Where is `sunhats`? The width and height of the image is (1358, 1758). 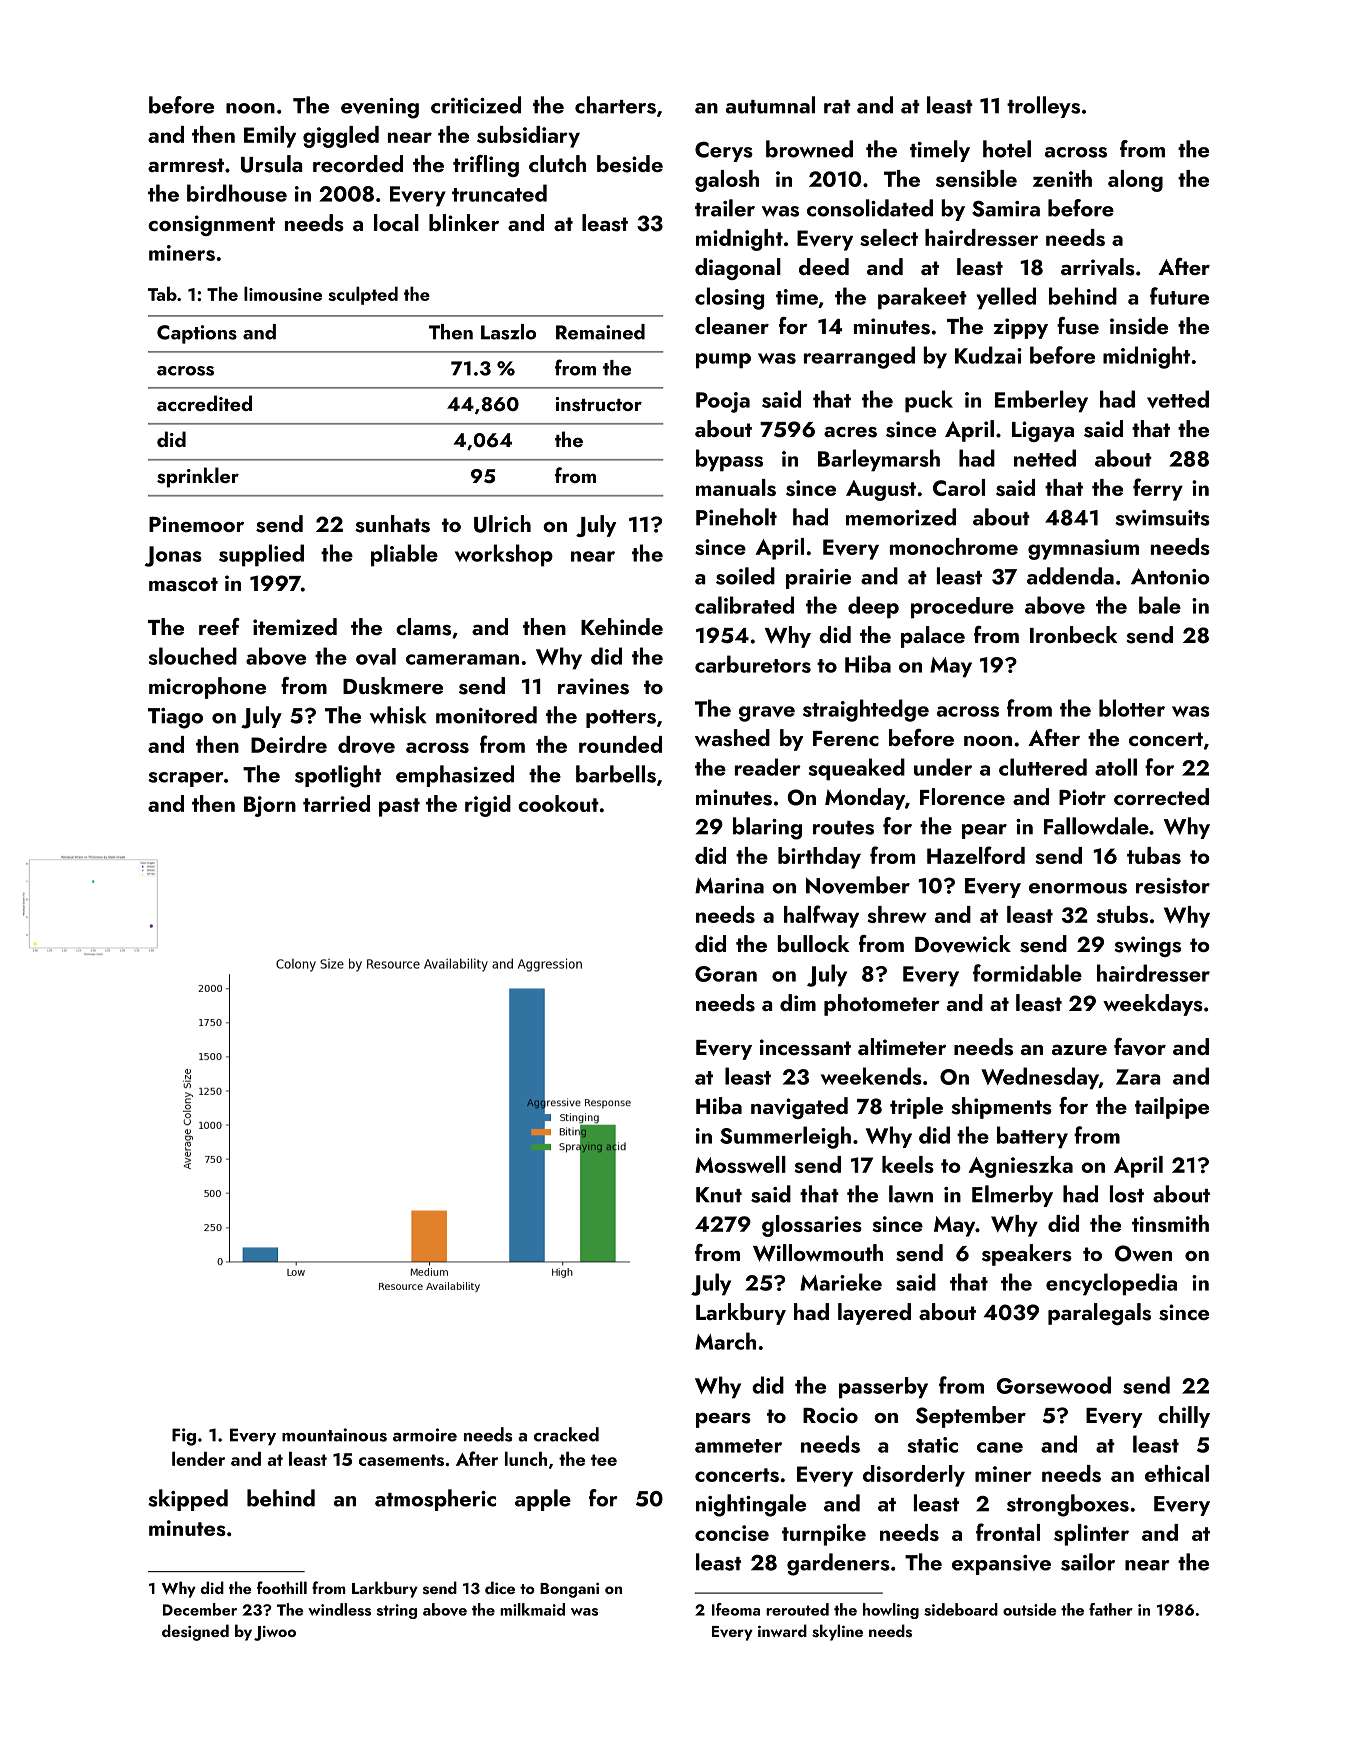
sunhats is located at coordinates (392, 524).
